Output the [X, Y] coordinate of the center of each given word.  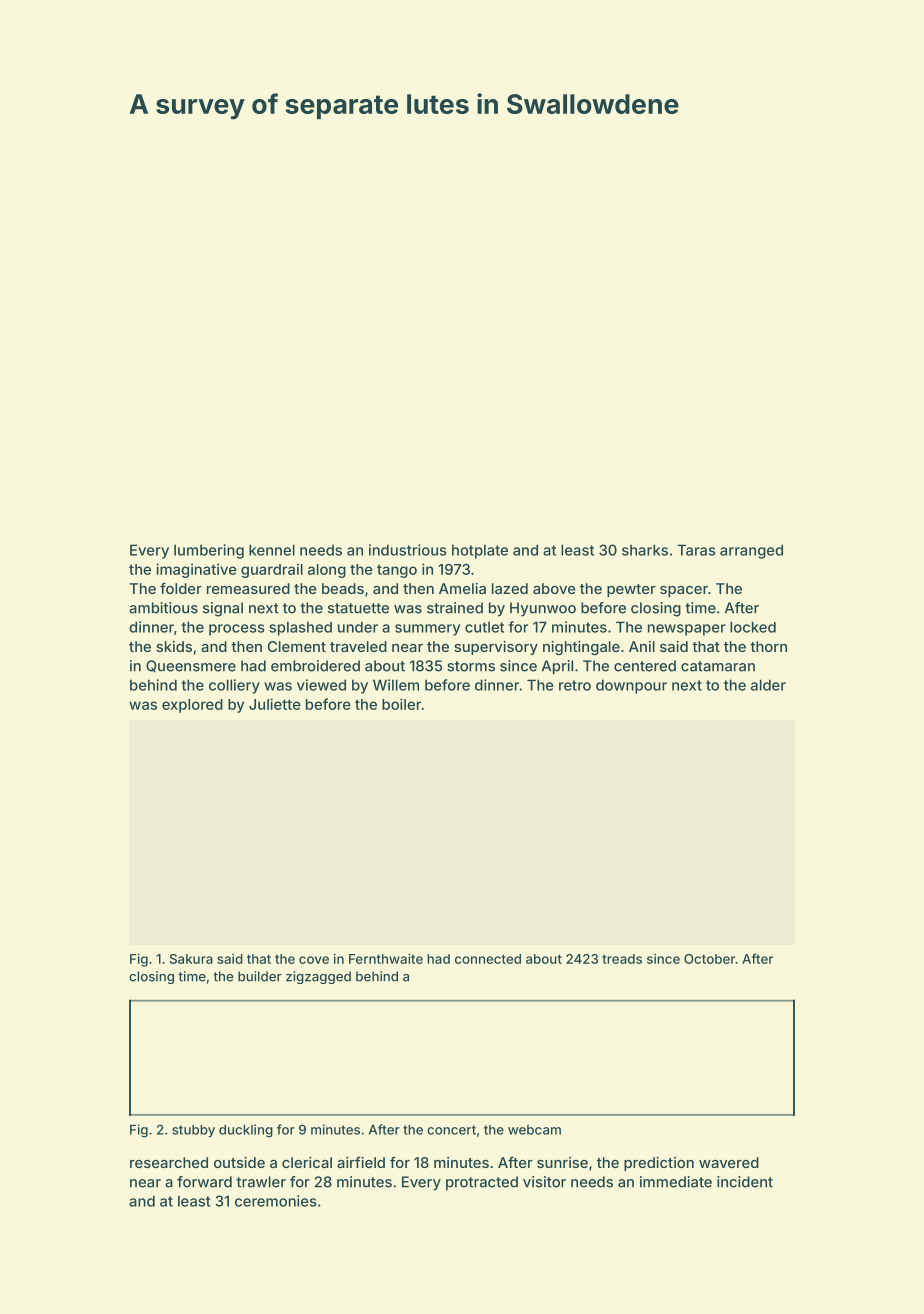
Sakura [191, 959]
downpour [631, 686]
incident [745, 1182]
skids [174, 646]
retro [575, 685]
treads [622, 959]
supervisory [496, 648]
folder [181, 588]
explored [192, 706]
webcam [534, 1130]
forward [204, 1182]
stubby [193, 1131]
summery [427, 630]
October [709, 959]
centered [645, 666]
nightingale [581, 648]
